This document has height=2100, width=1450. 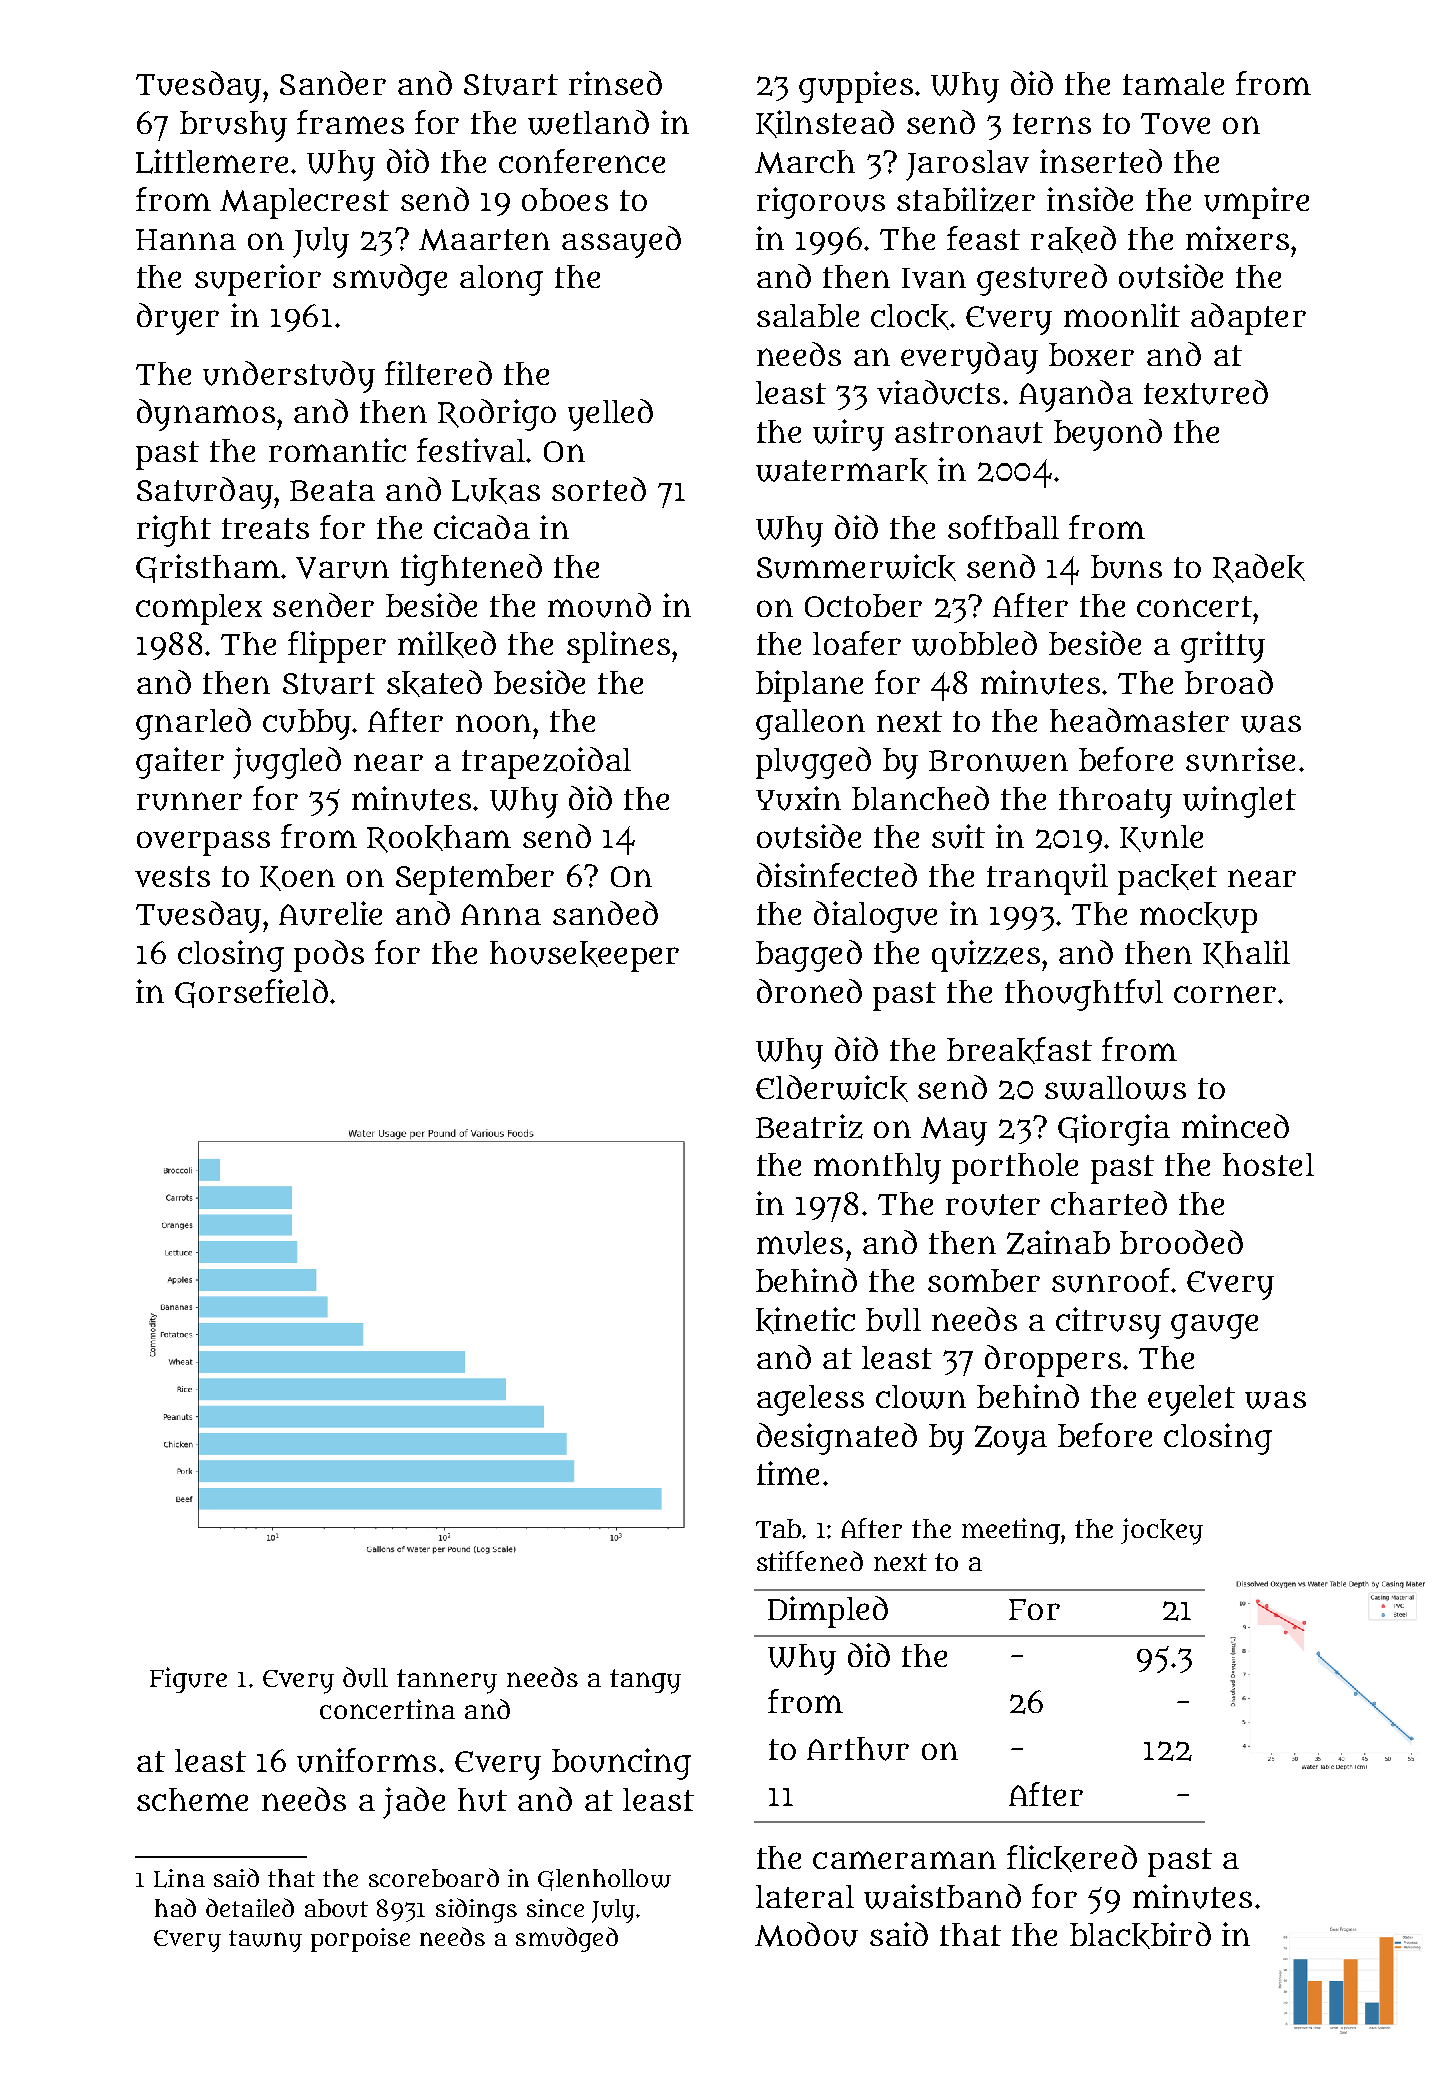 What do you see at coordinates (1015, 1168) in the document?
I see `porthole` at bounding box center [1015, 1168].
